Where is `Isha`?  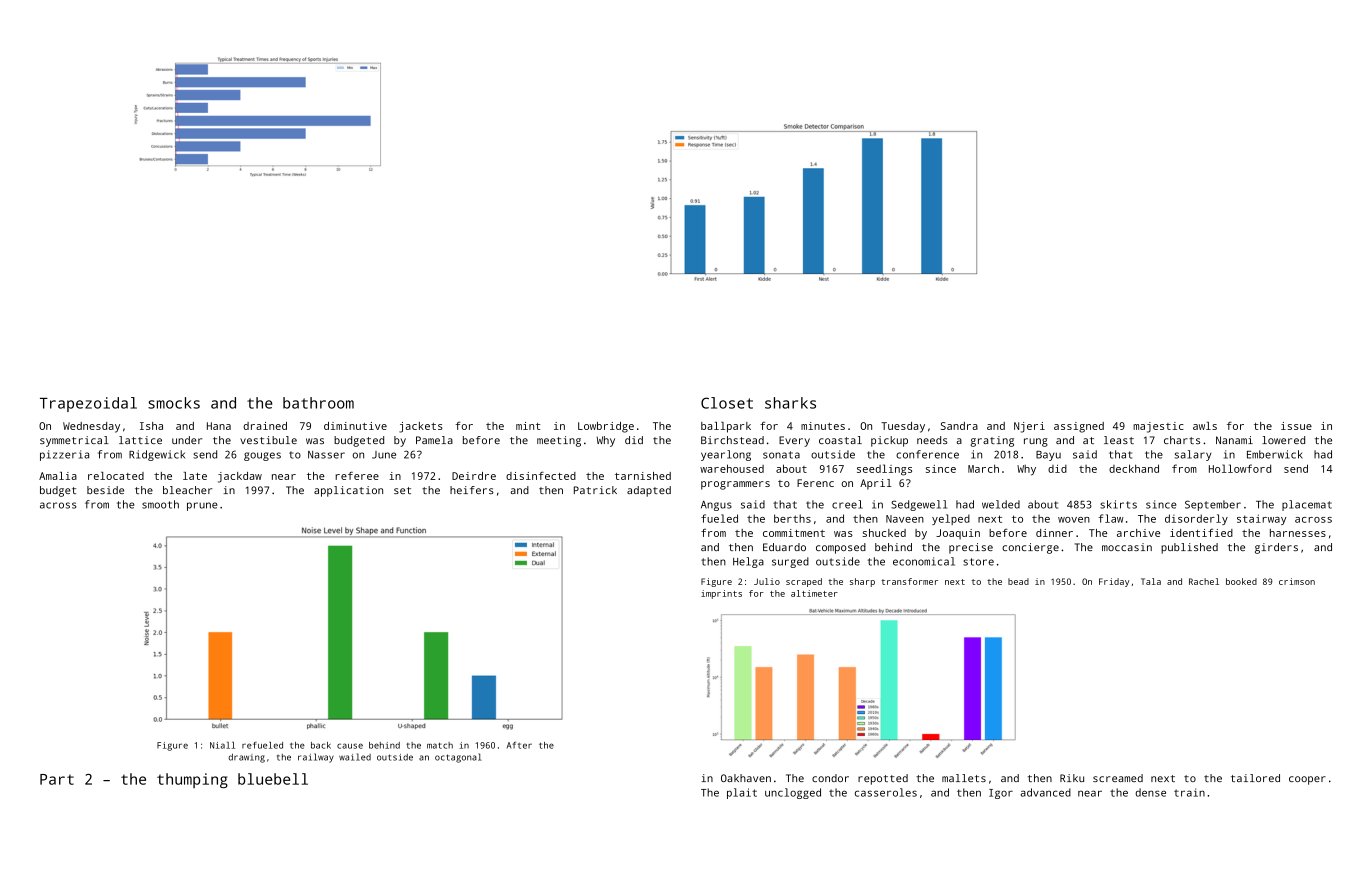 Isha is located at coordinates (151, 426).
